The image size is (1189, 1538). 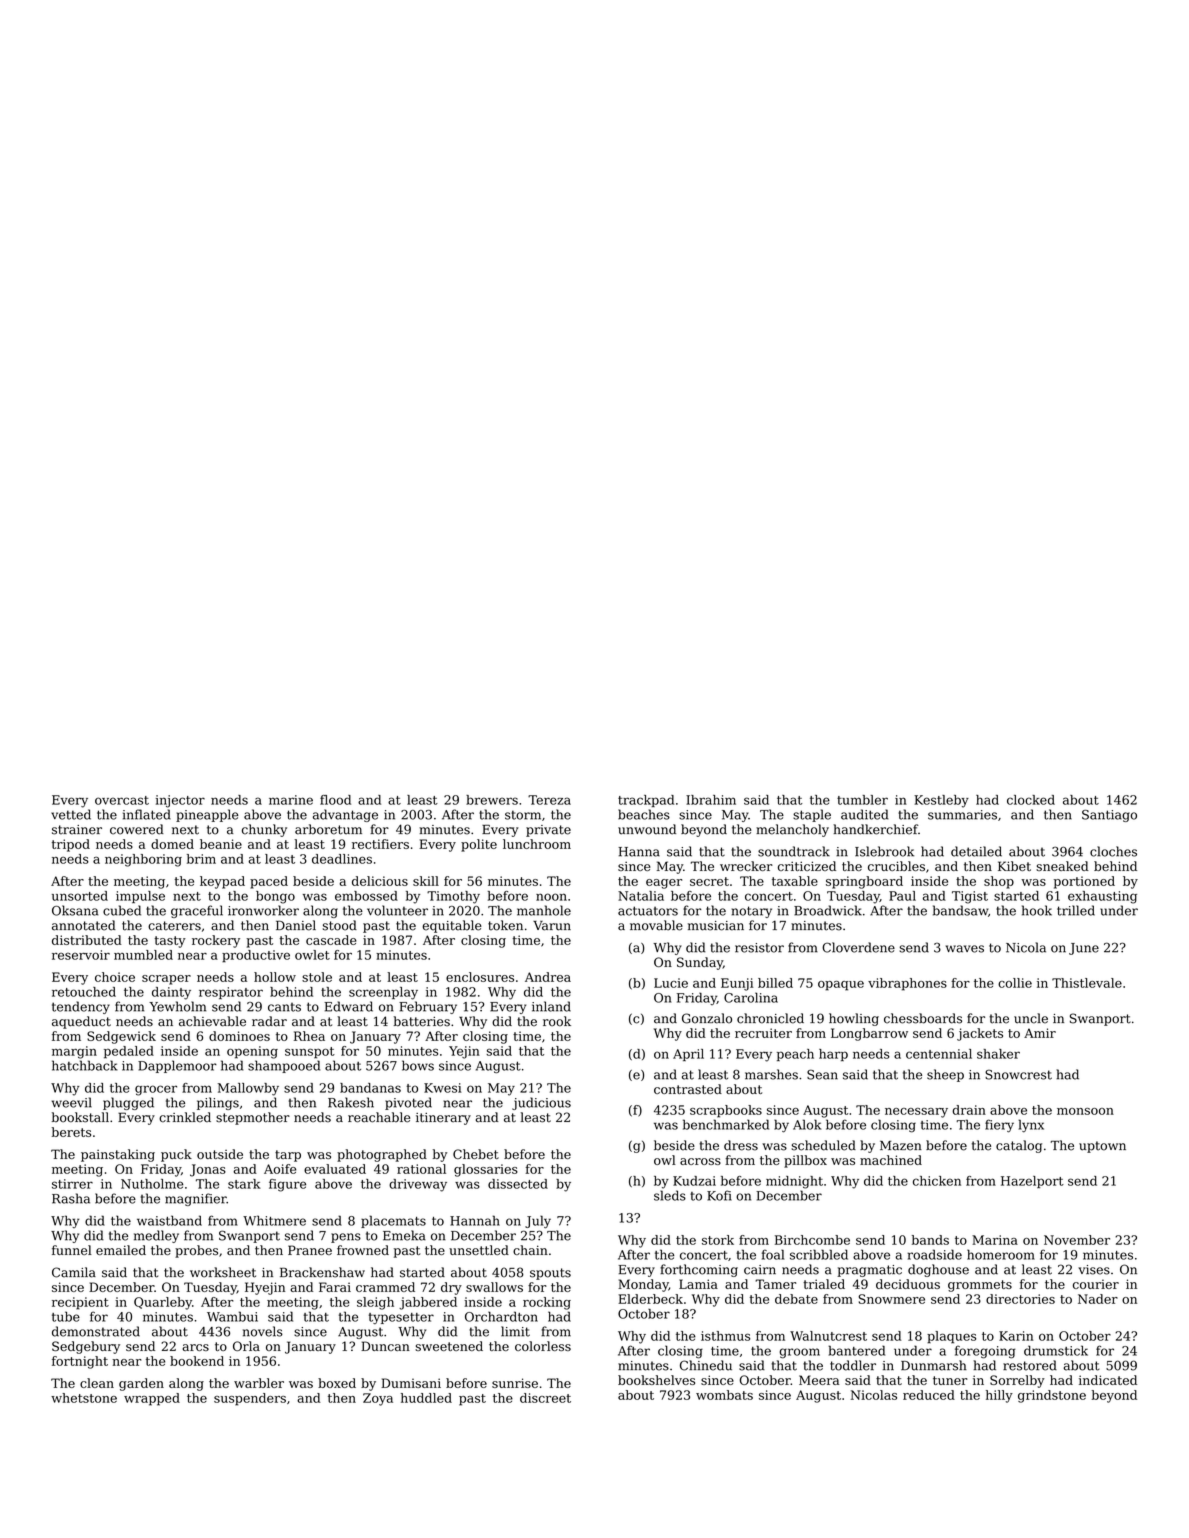 I want to click on token, so click(x=505, y=925).
